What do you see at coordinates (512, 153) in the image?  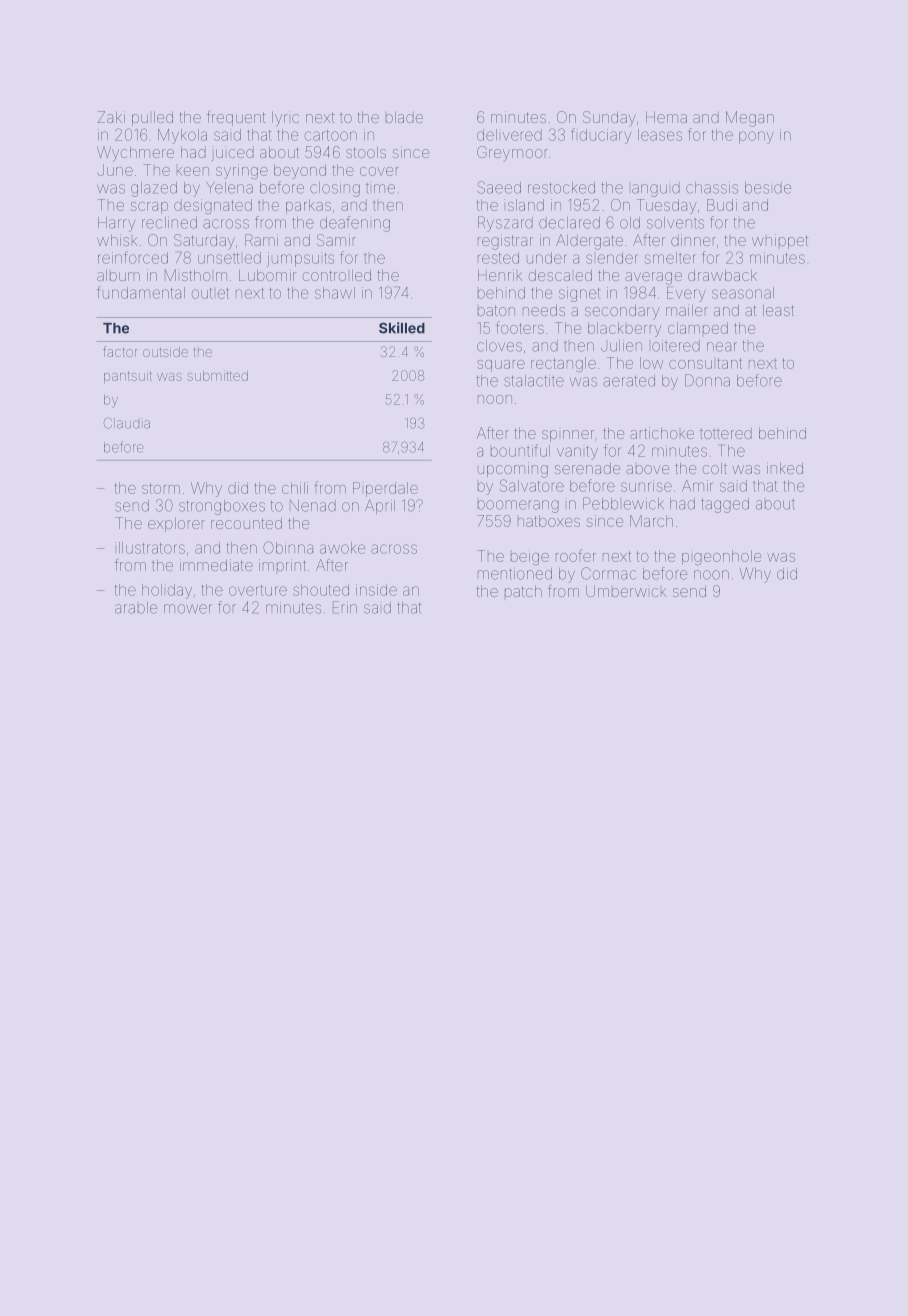 I see `Greymoor` at bounding box center [512, 153].
